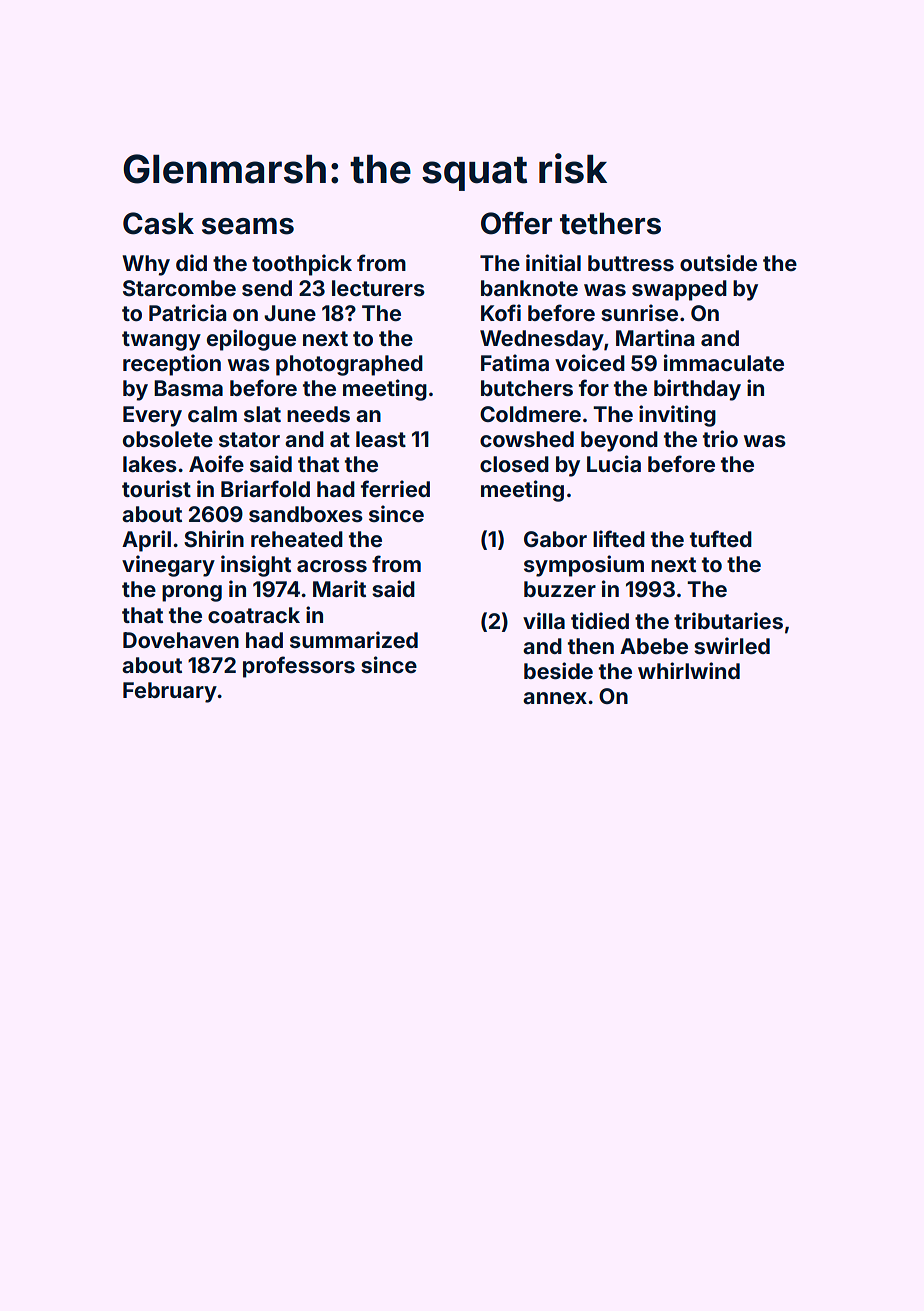 Image resolution: width=924 pixels, height=1311 pixels. Describe the element at coordinates (514, 464) in the screenshot. I see `closed` at that location.
